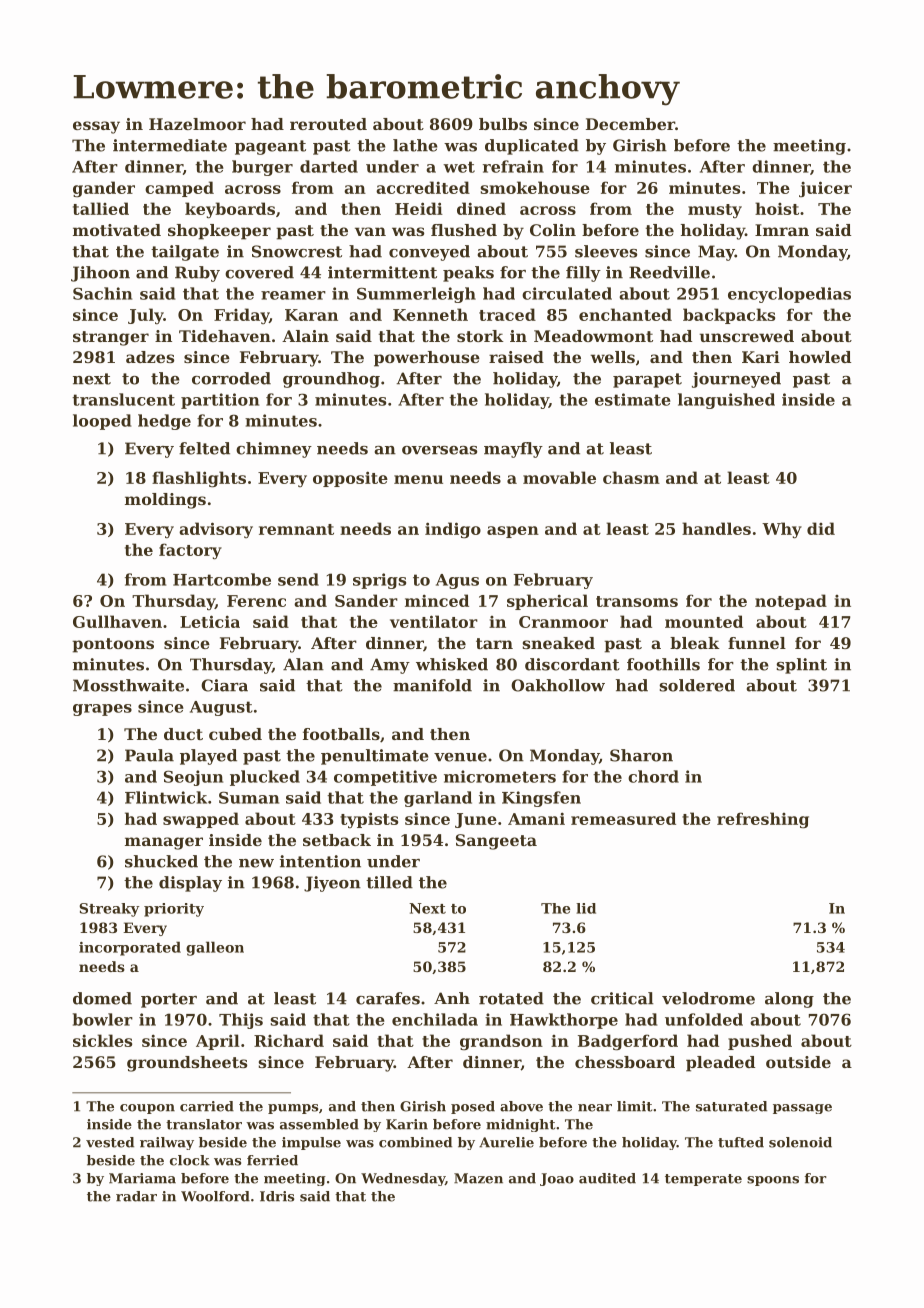 The width and height of the screenshot is (924, 1308). I want to click on rerouted, so click(328, 124).
